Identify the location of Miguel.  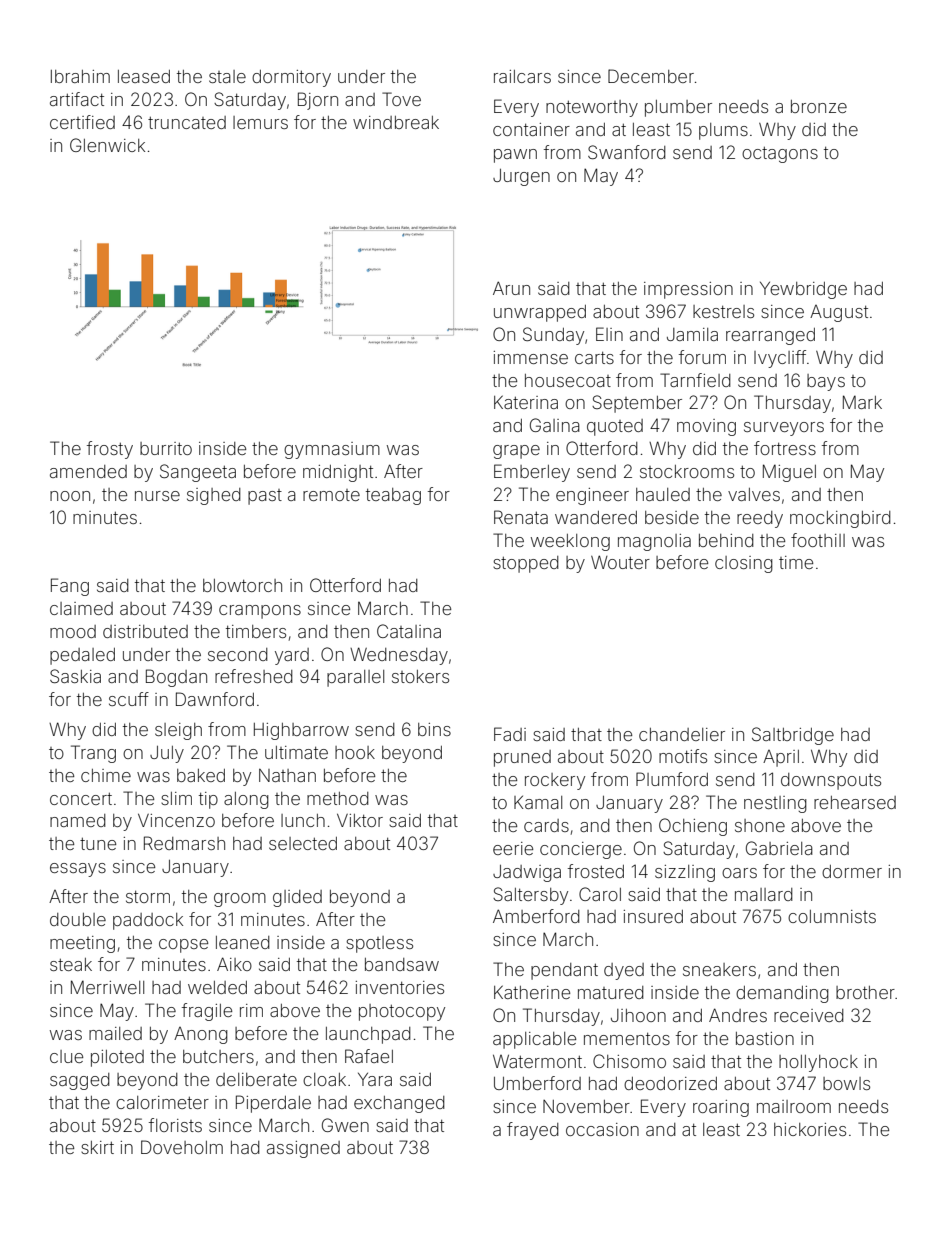
(789, 473).
